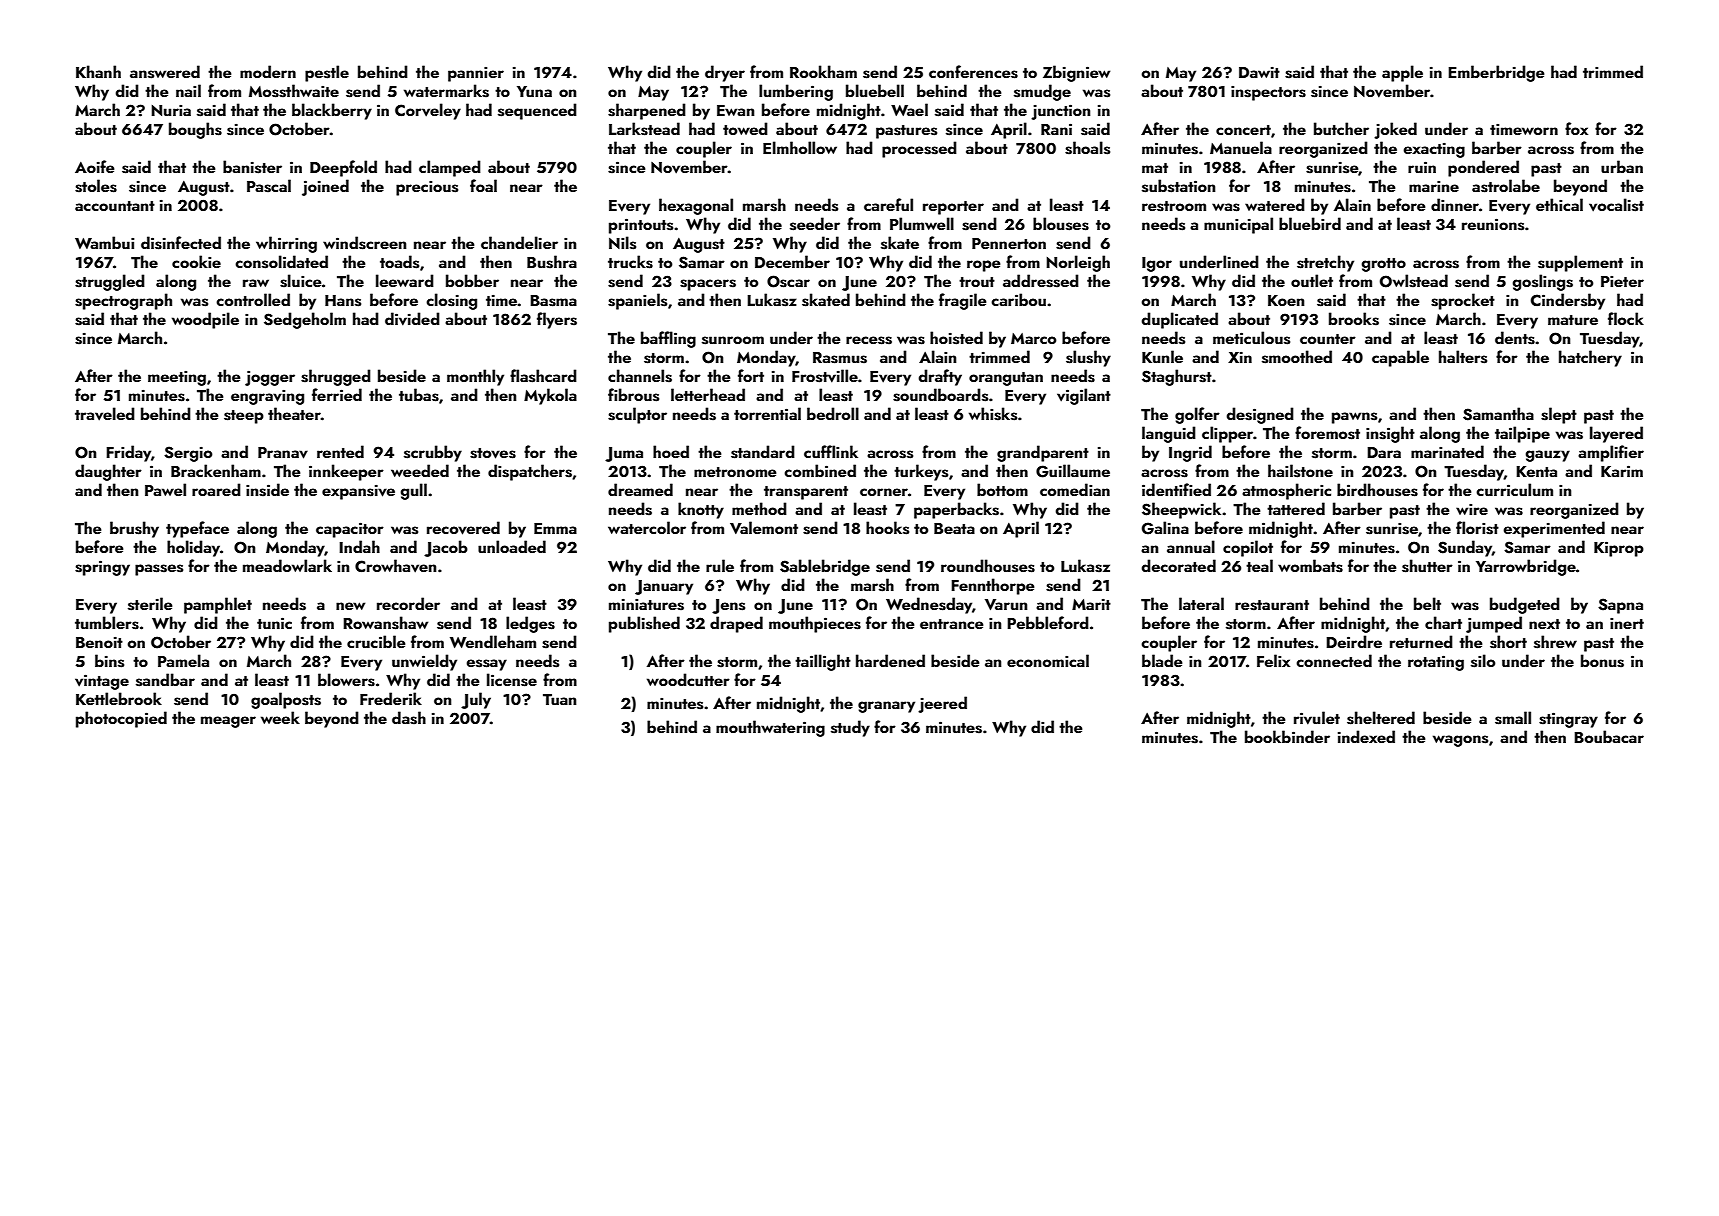 This image has height=1216, width=1719. Describe the element at coordinates (1191, 546) in the image. I see `annual` at that location.
